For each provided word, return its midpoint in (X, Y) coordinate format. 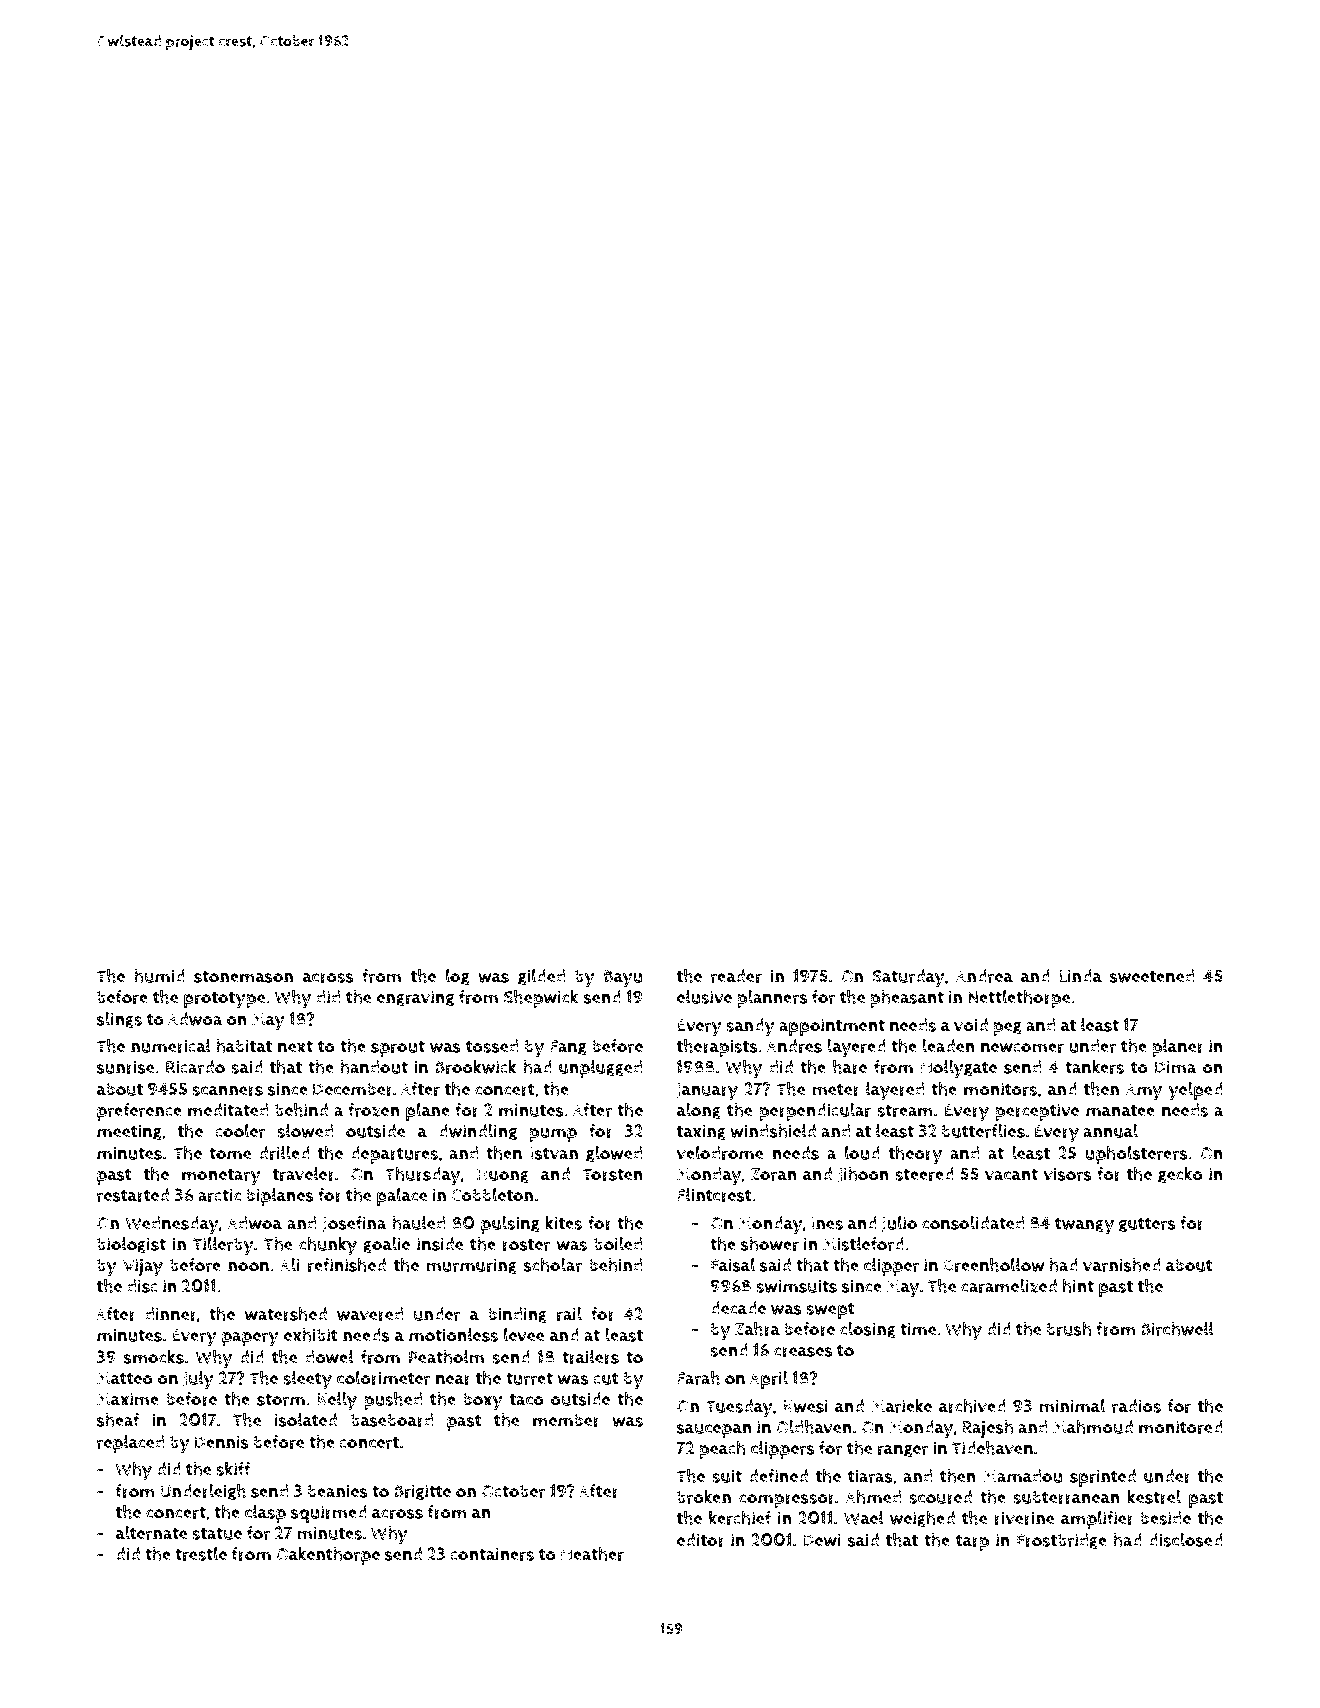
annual (1110, 1131)
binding (517, 1315)
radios (1136, 1406)
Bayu (623, 979)
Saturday (908, 978)
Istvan (554, 1153)
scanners (227, 1091)
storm (281, 1399)
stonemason (243, 976)
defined (778, 1476)
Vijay (143, 1267)
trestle (201, 1554)
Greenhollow (994, 1265)
